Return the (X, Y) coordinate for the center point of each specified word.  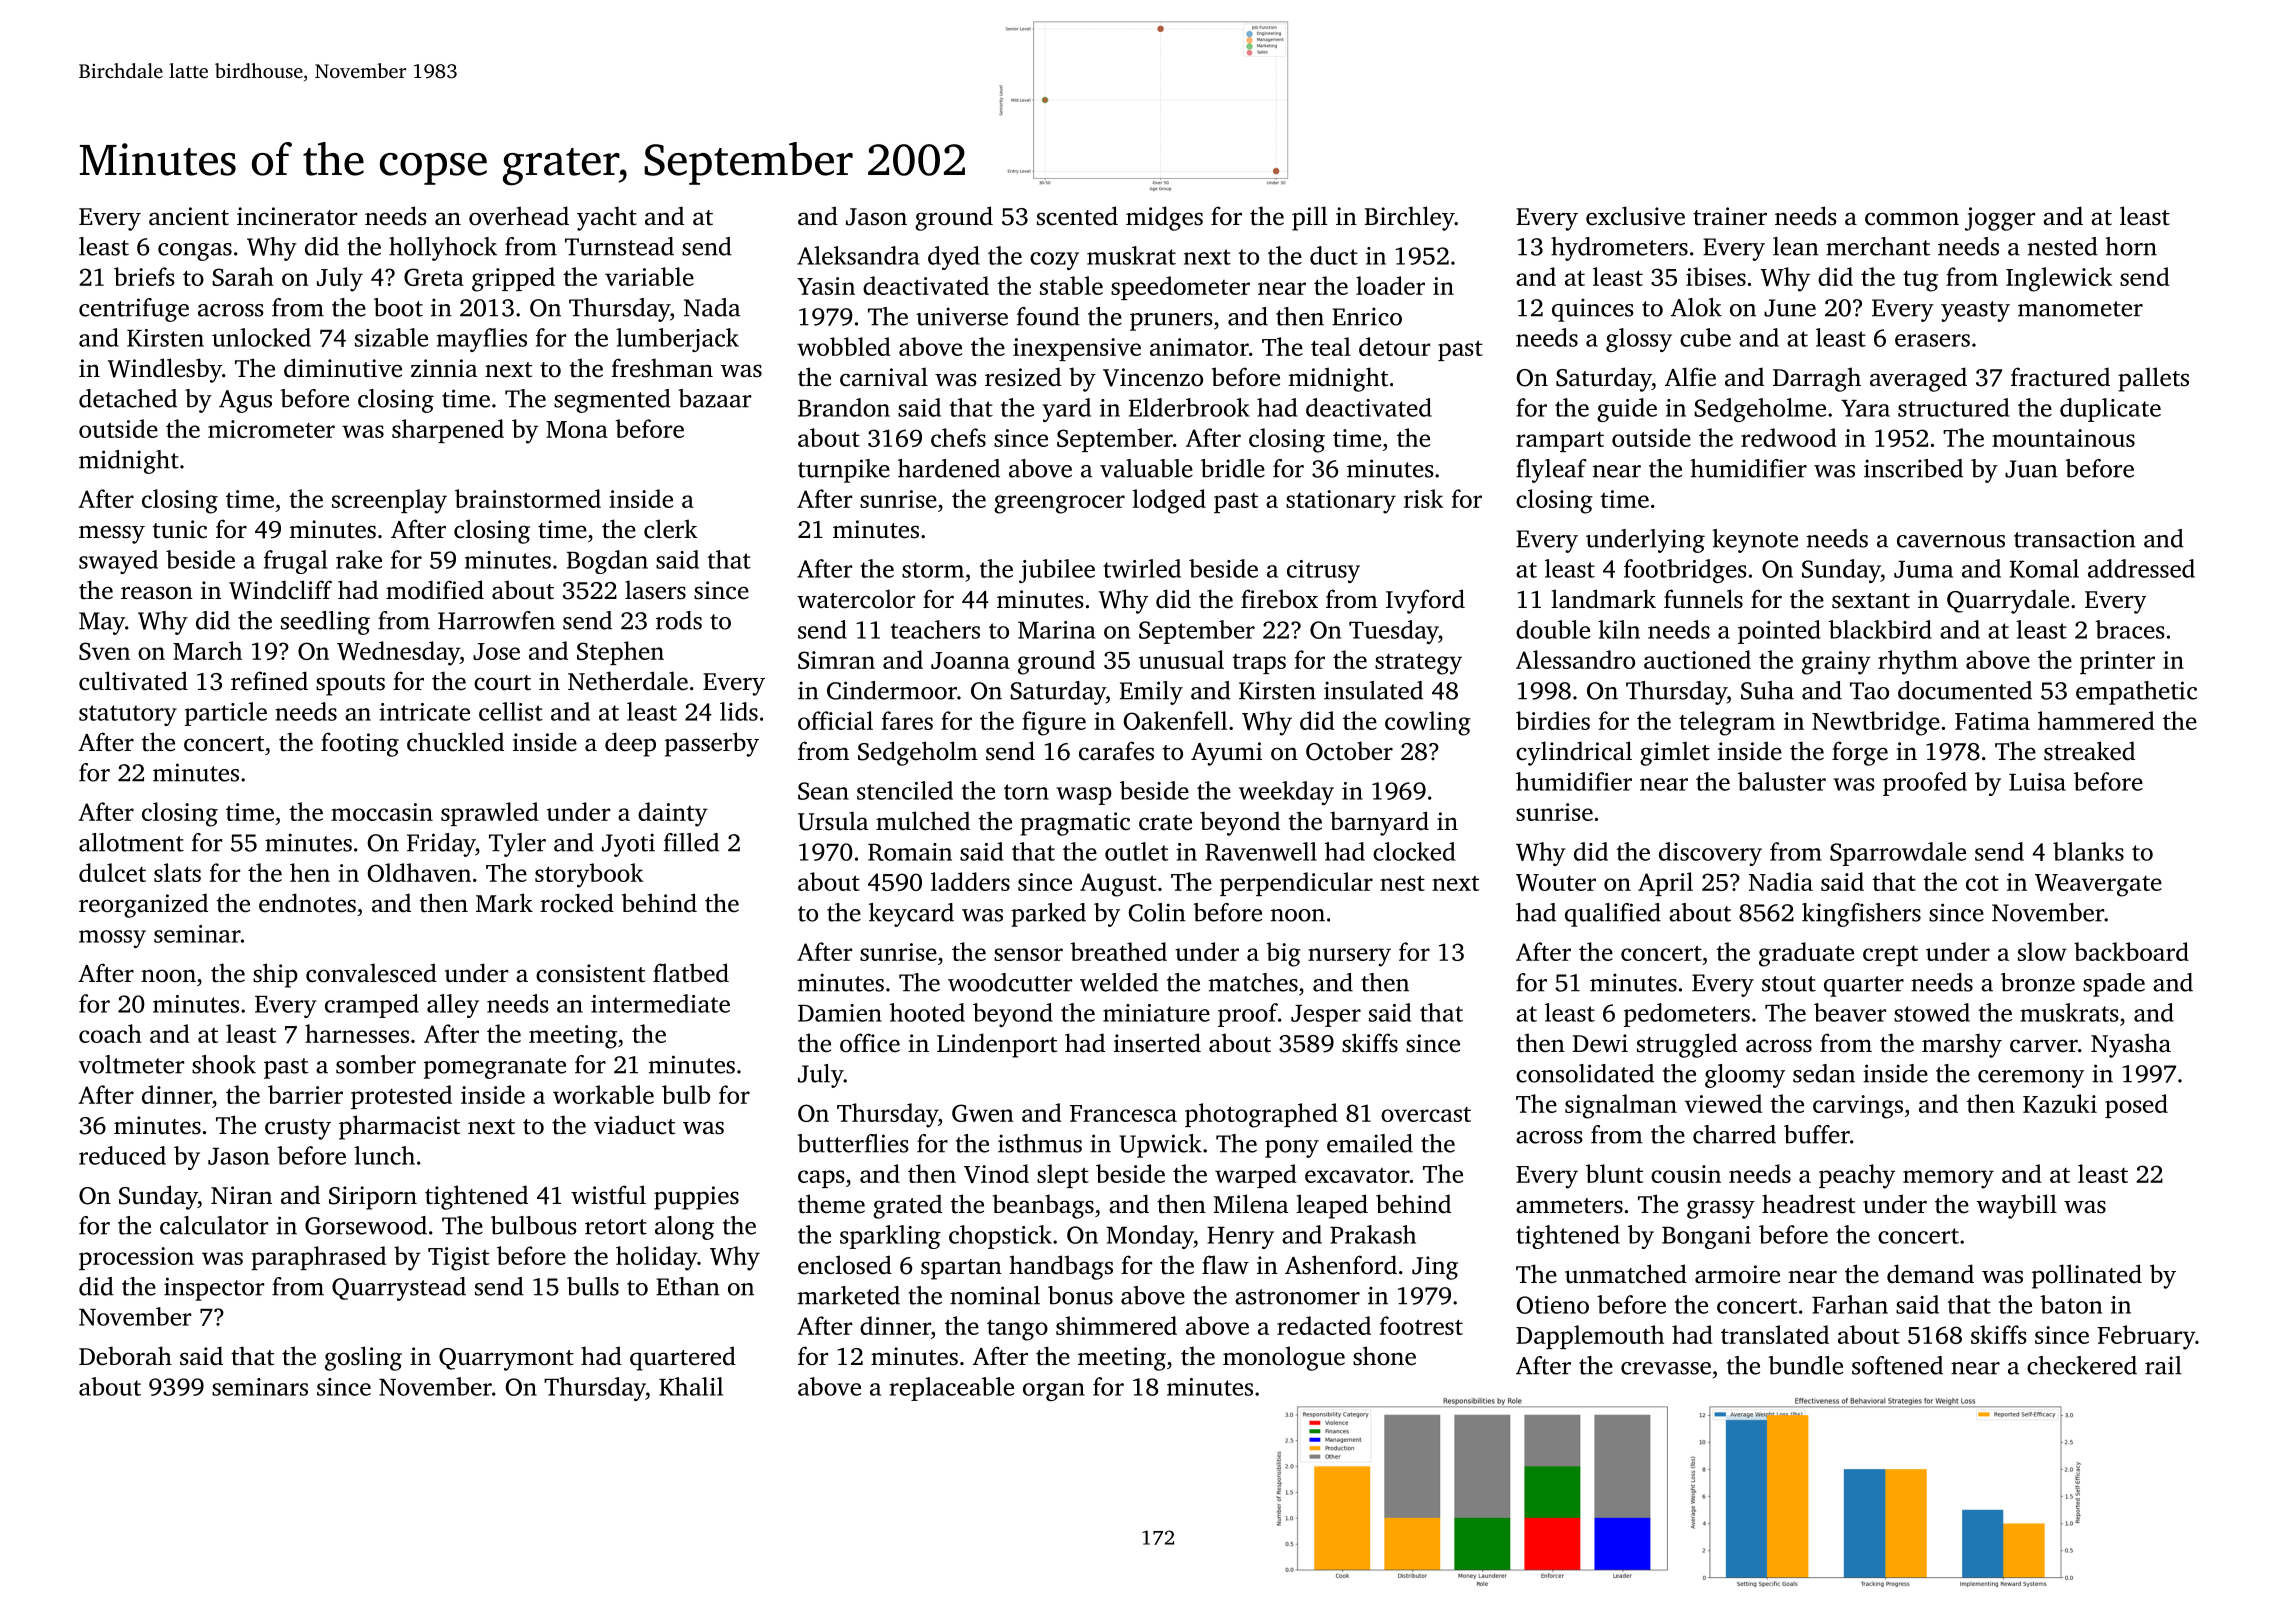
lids (739, 711)
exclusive (1635, 216)
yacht (607, 218)
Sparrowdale (1898, 854)
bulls (593, 1286)
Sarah (243, 276)
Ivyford (1425, 601)
